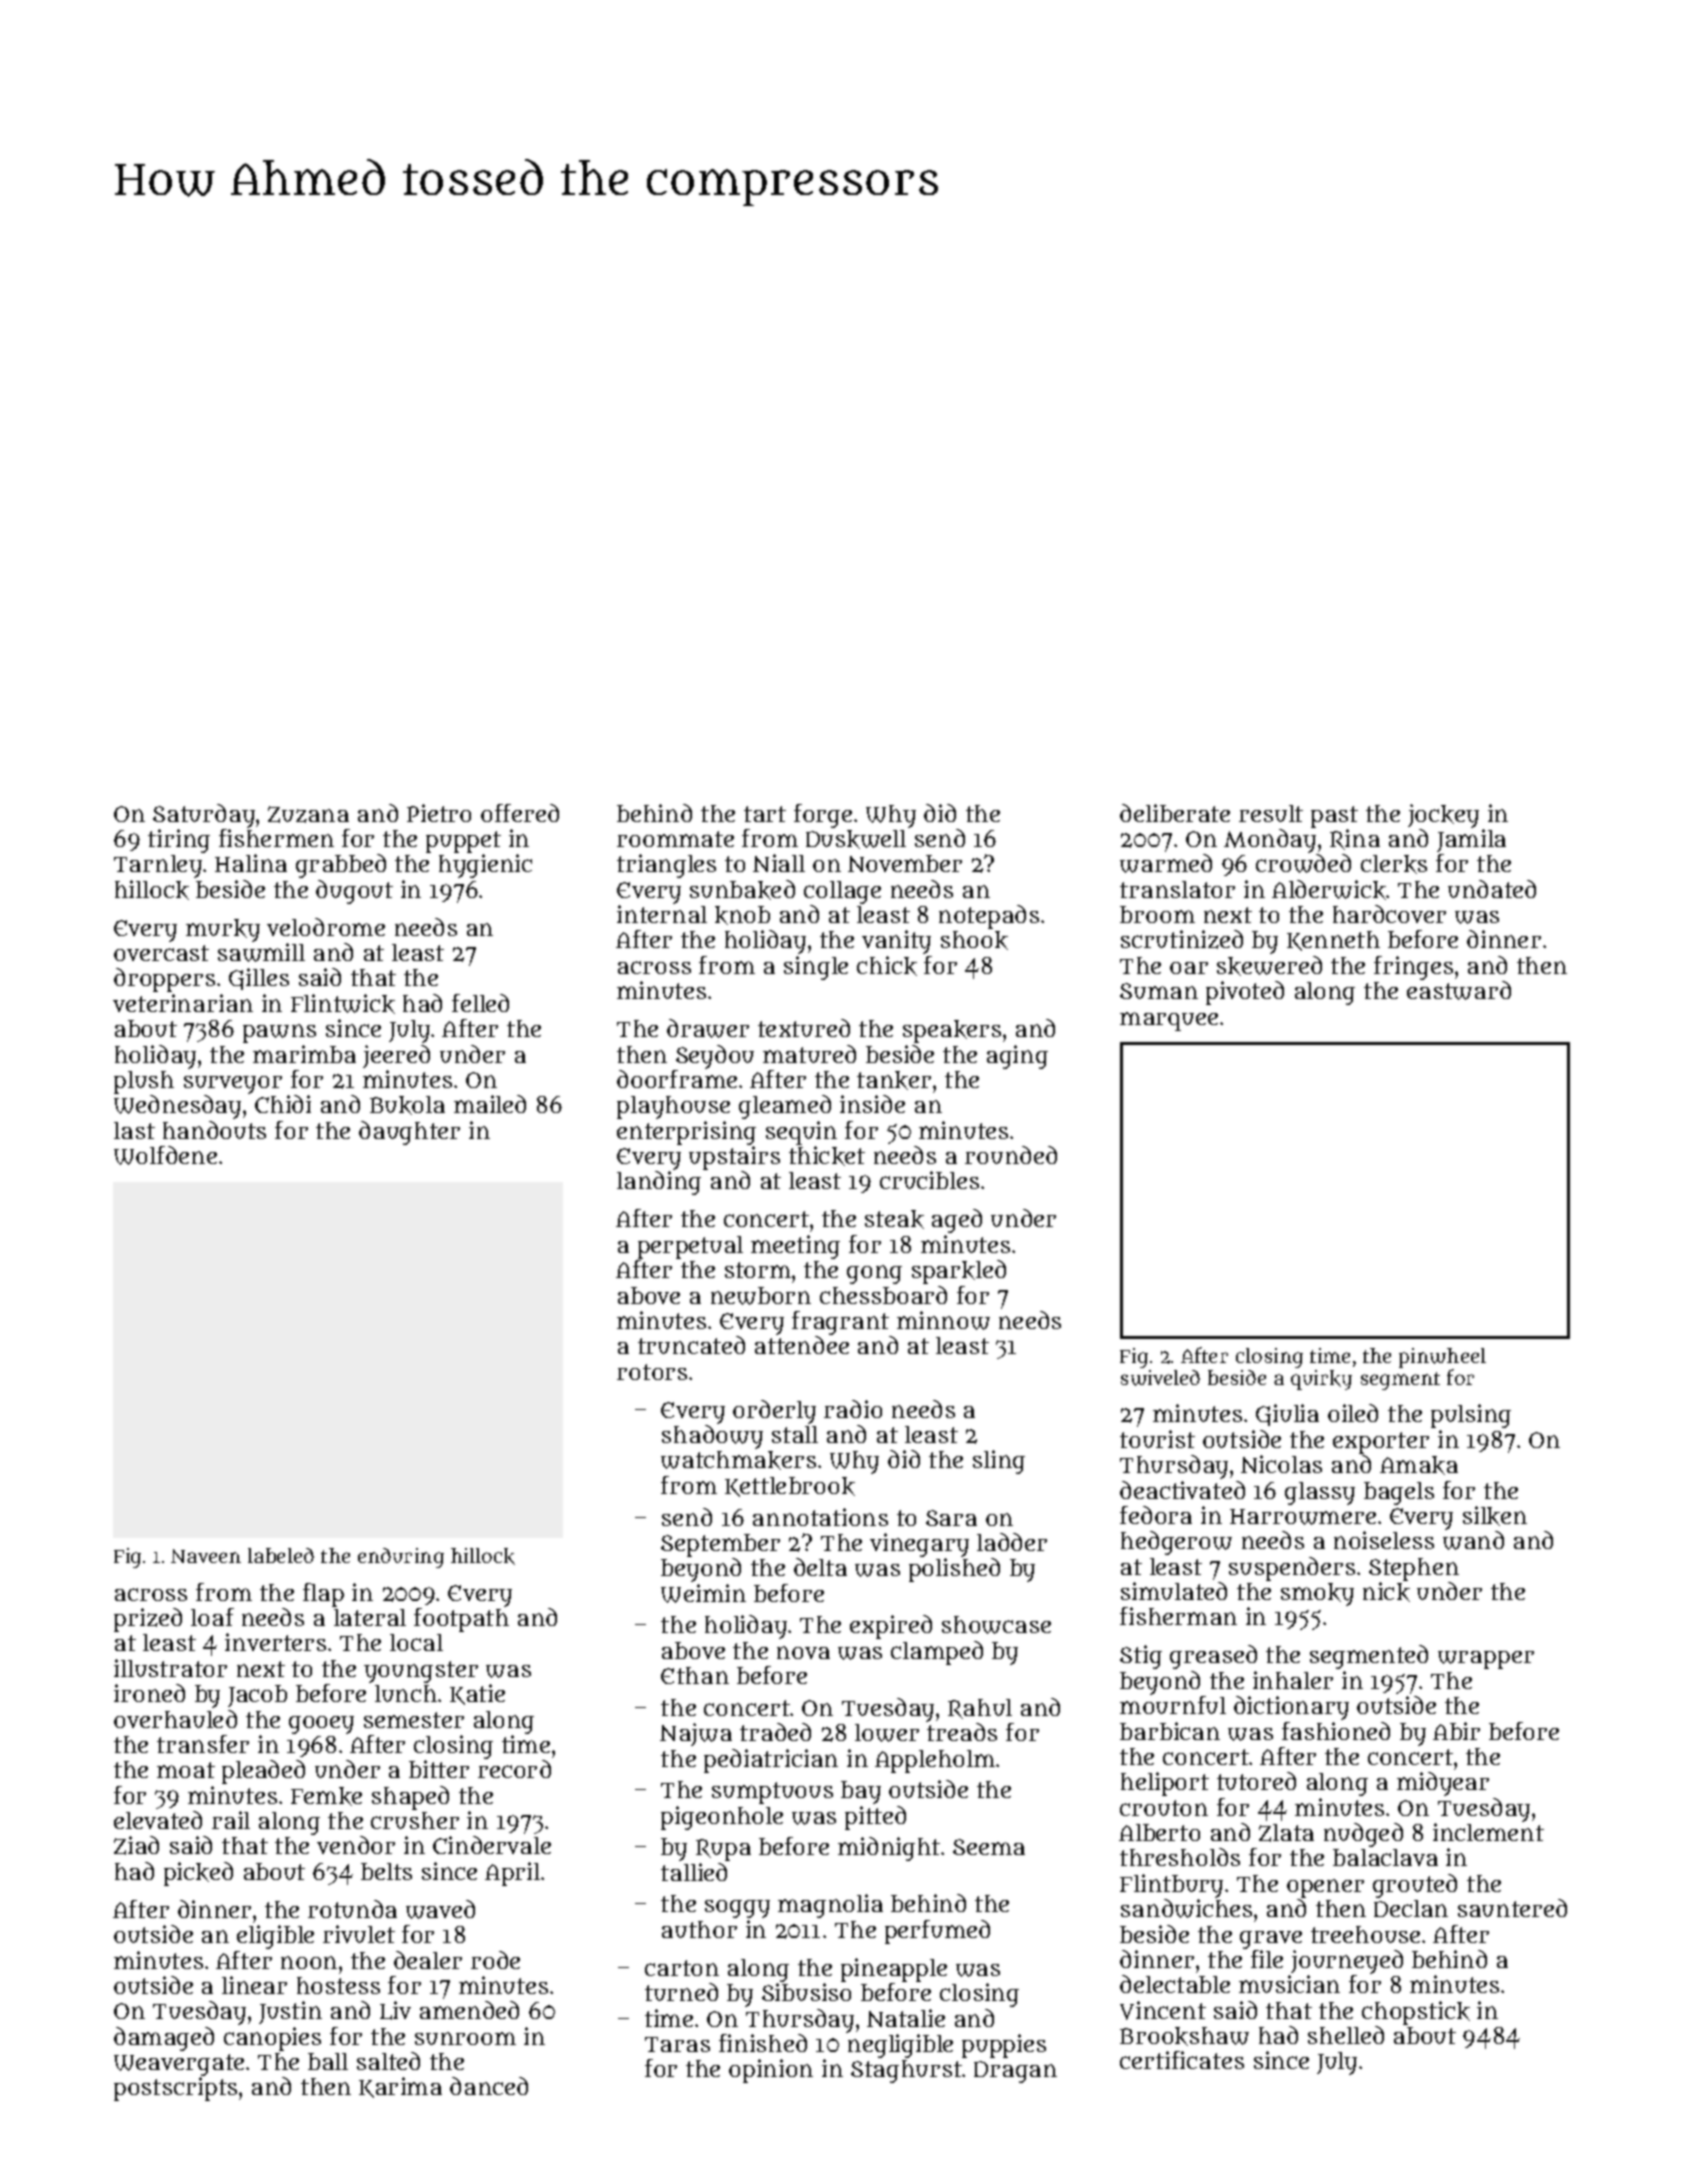  I want to click on murky, so click(223, 930).
